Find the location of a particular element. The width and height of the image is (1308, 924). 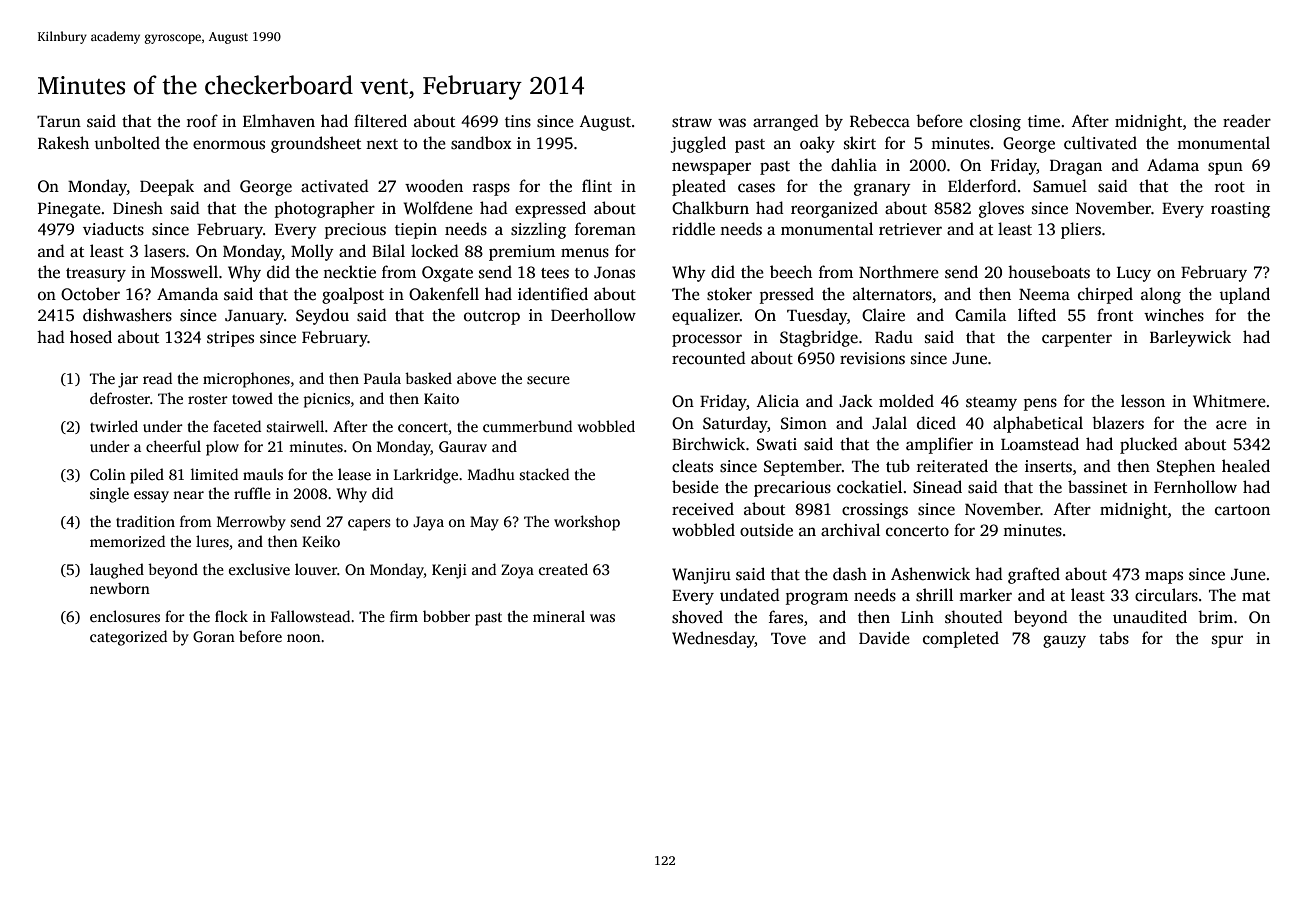

time is located at coordinates (1044, 121).
